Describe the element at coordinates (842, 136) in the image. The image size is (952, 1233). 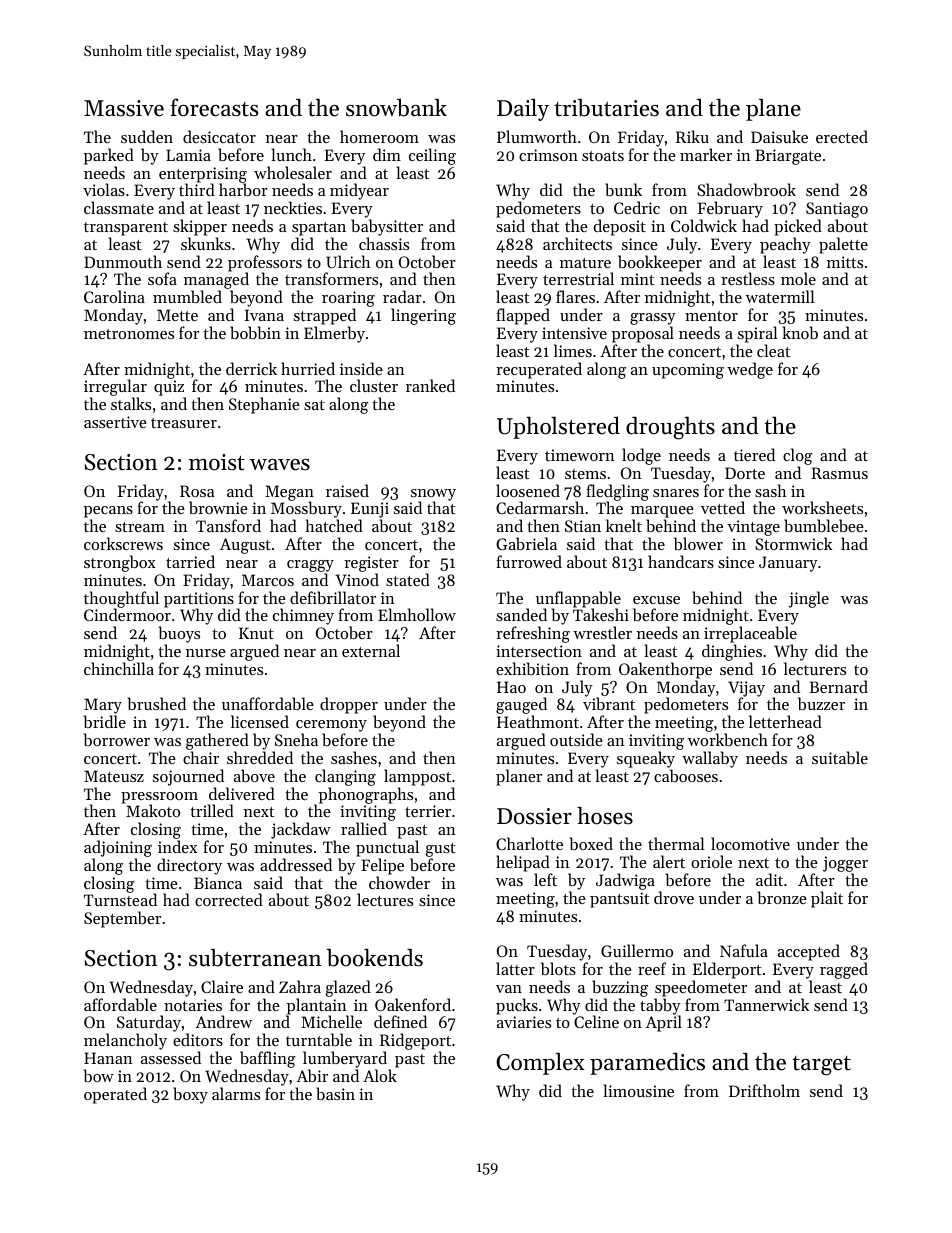
I see `erected` at that location.
